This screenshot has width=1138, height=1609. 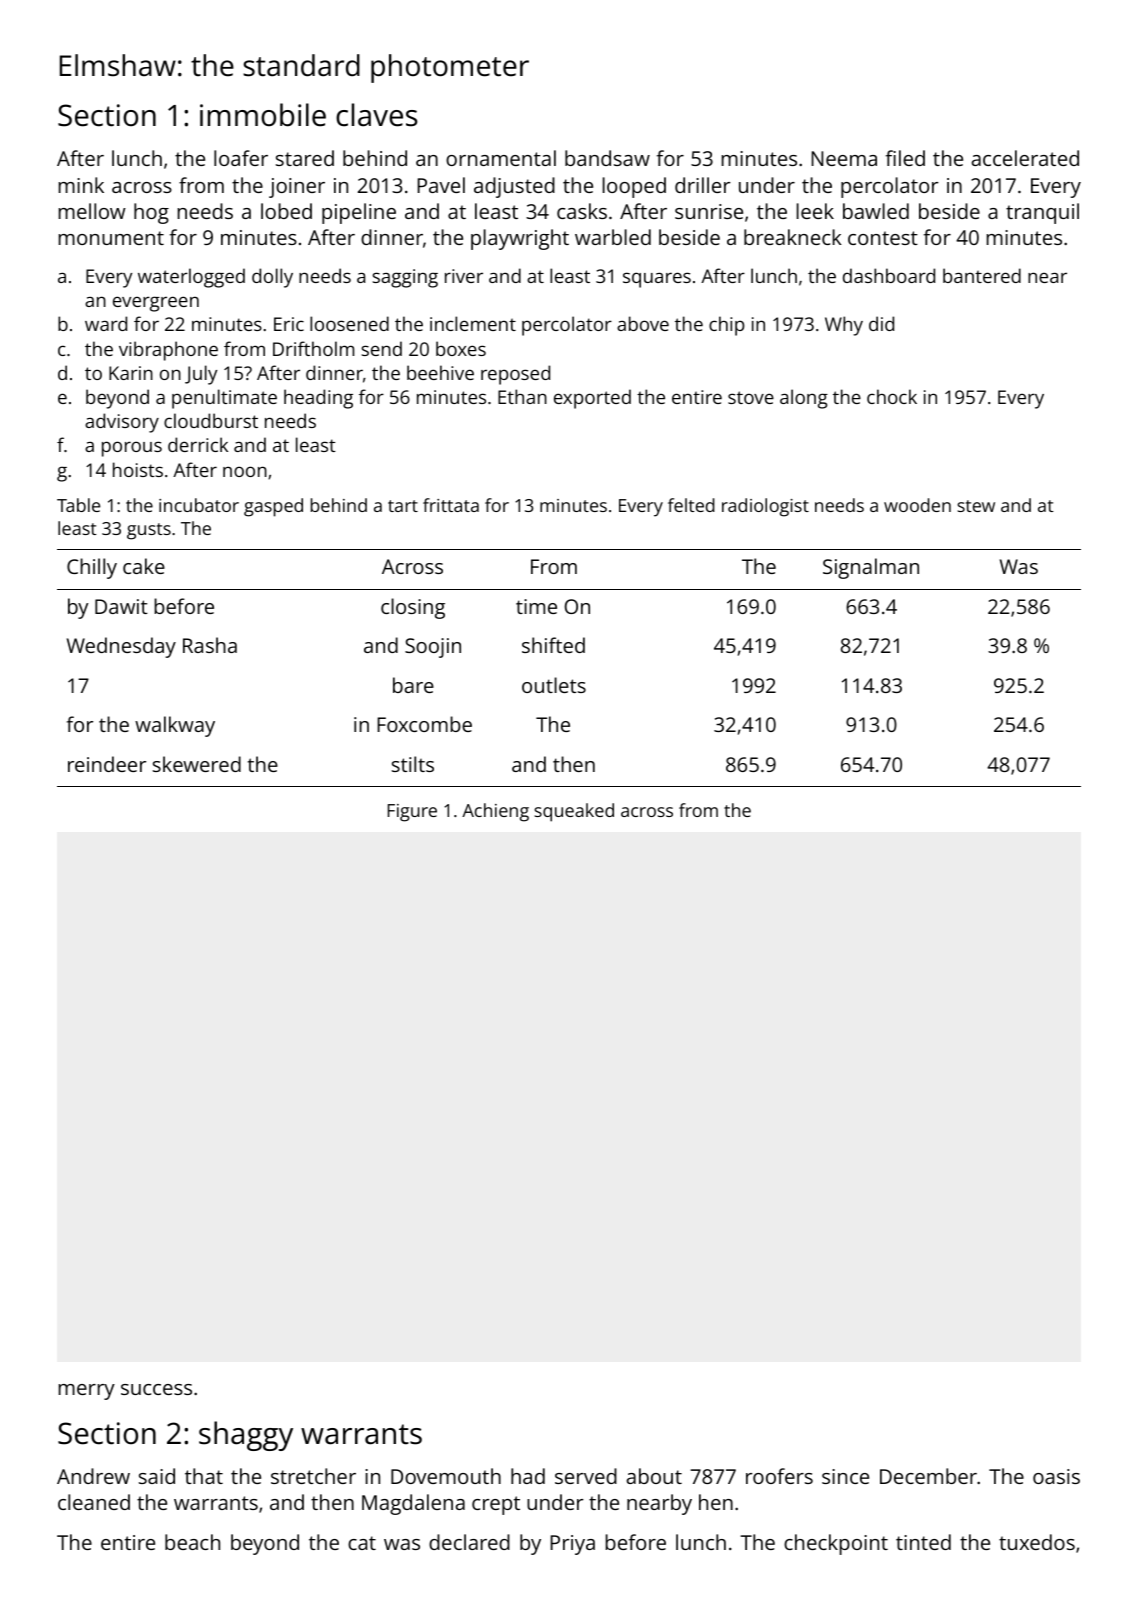 What do you see at coordinates (192, 1542) in the screenshot?
I see `beach` at bounding box center [192, 1542].
